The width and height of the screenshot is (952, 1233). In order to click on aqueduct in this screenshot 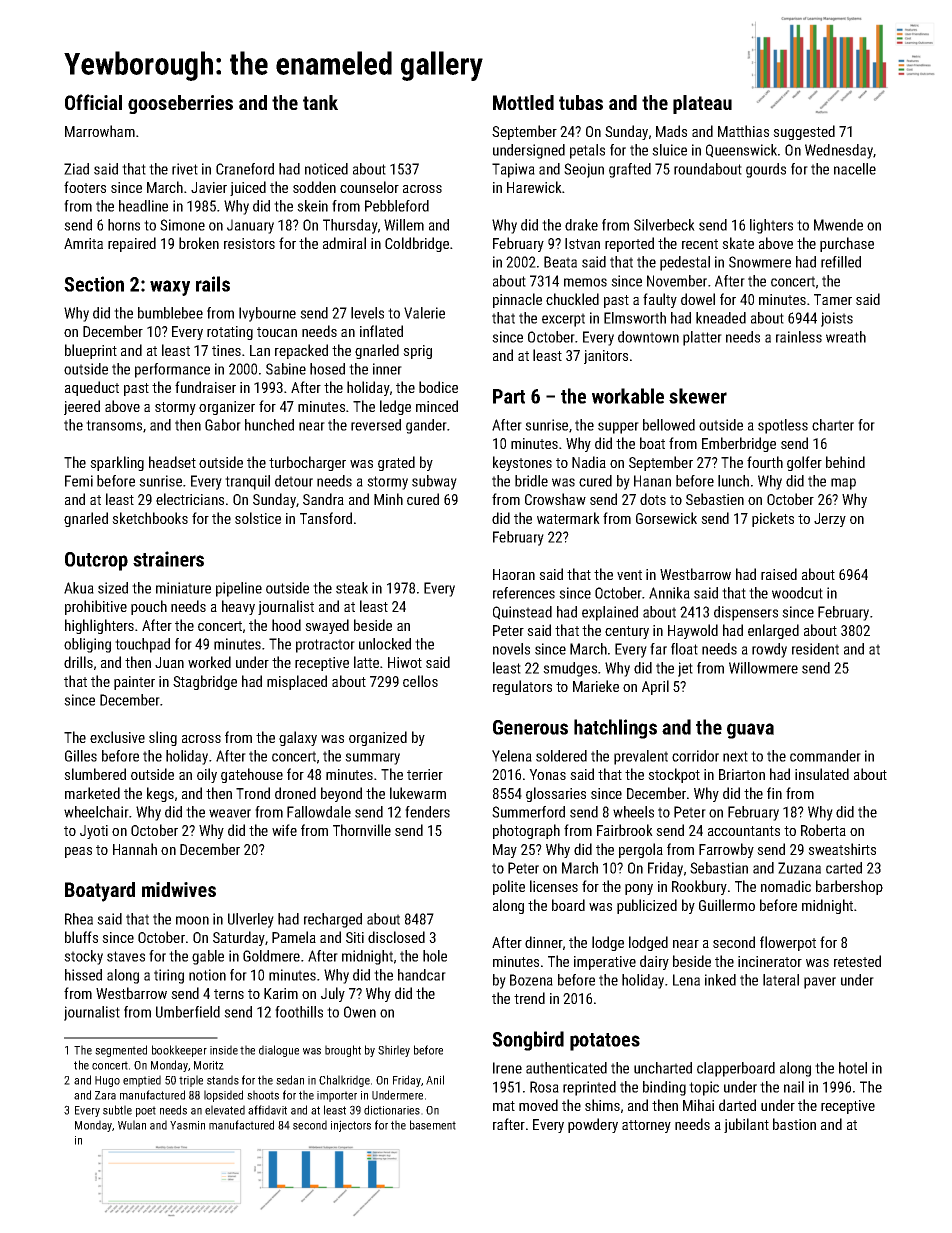, I will do `click(92, 388)`.
